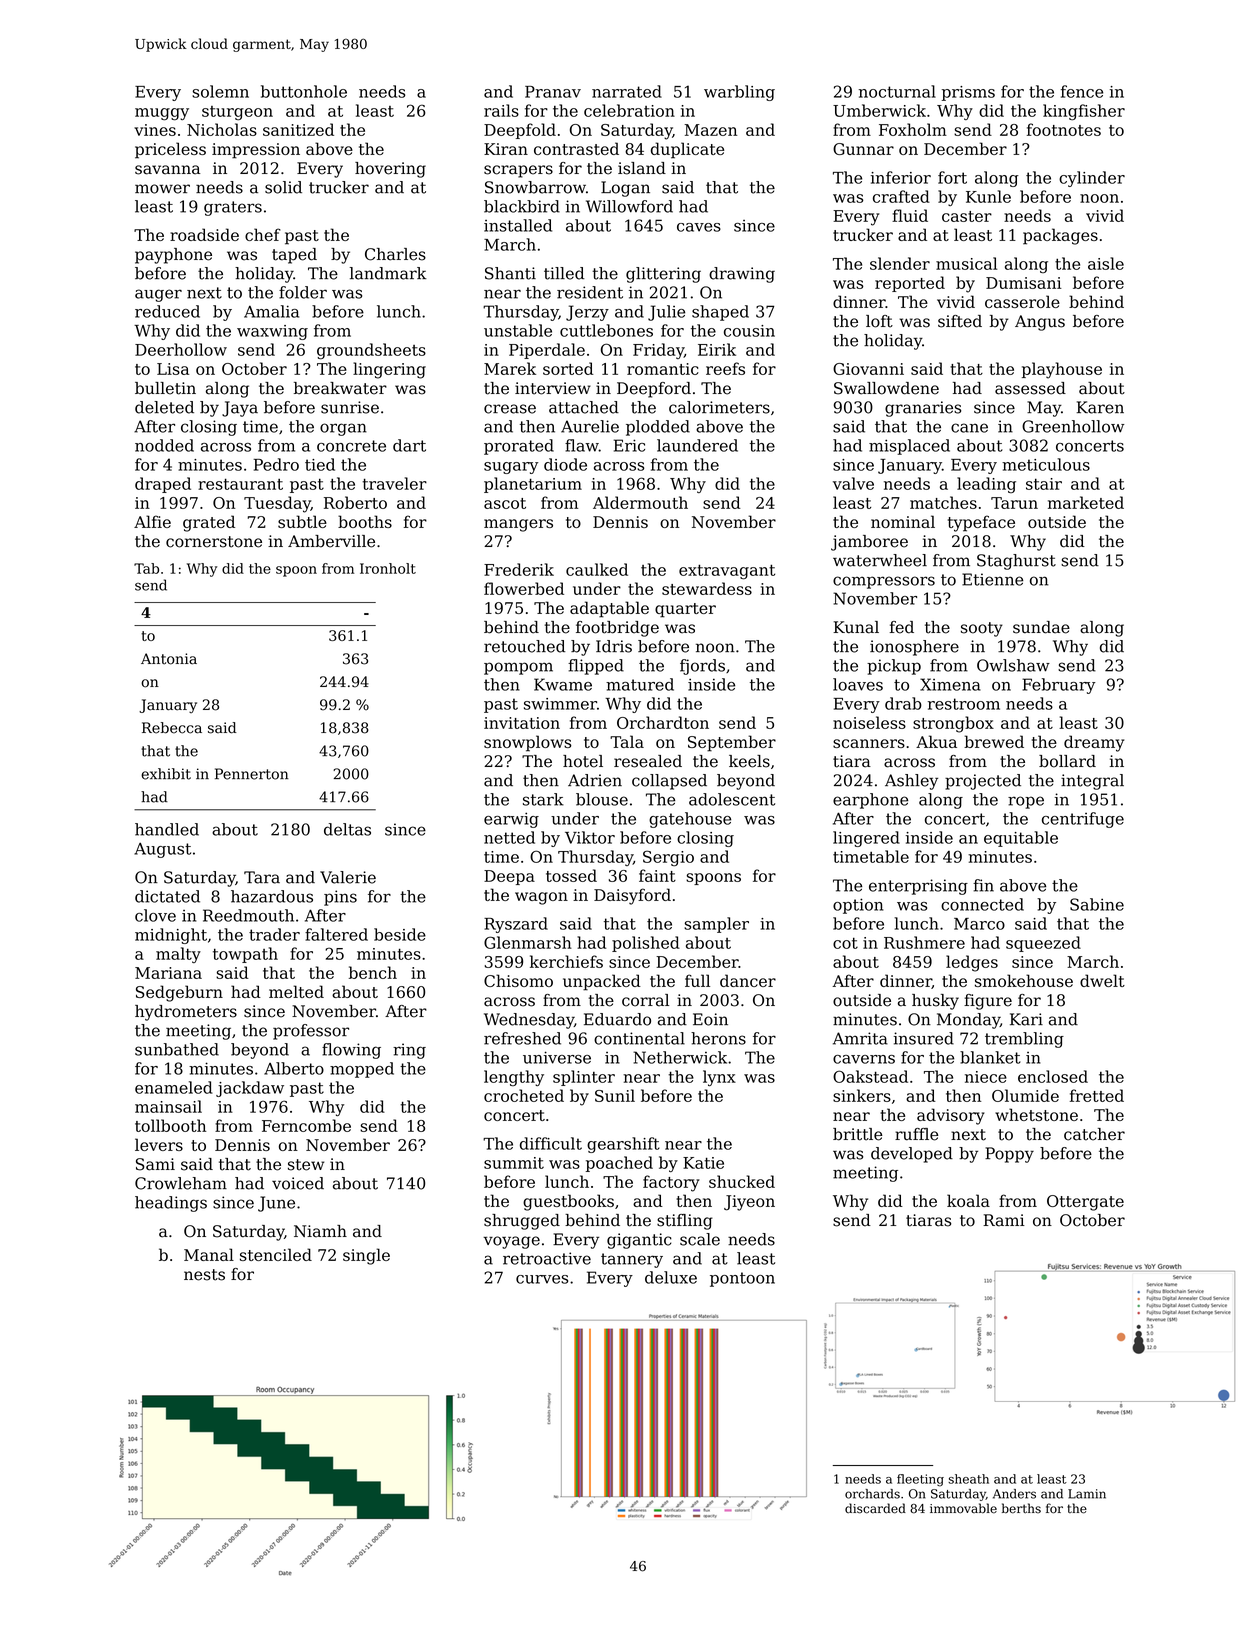 Image resolution: width=1259 pixels, height=1629 pixels. What do you see at coordinates (169, 659) in the document?
I see `Antonia` at bounding box center [169, 659].
